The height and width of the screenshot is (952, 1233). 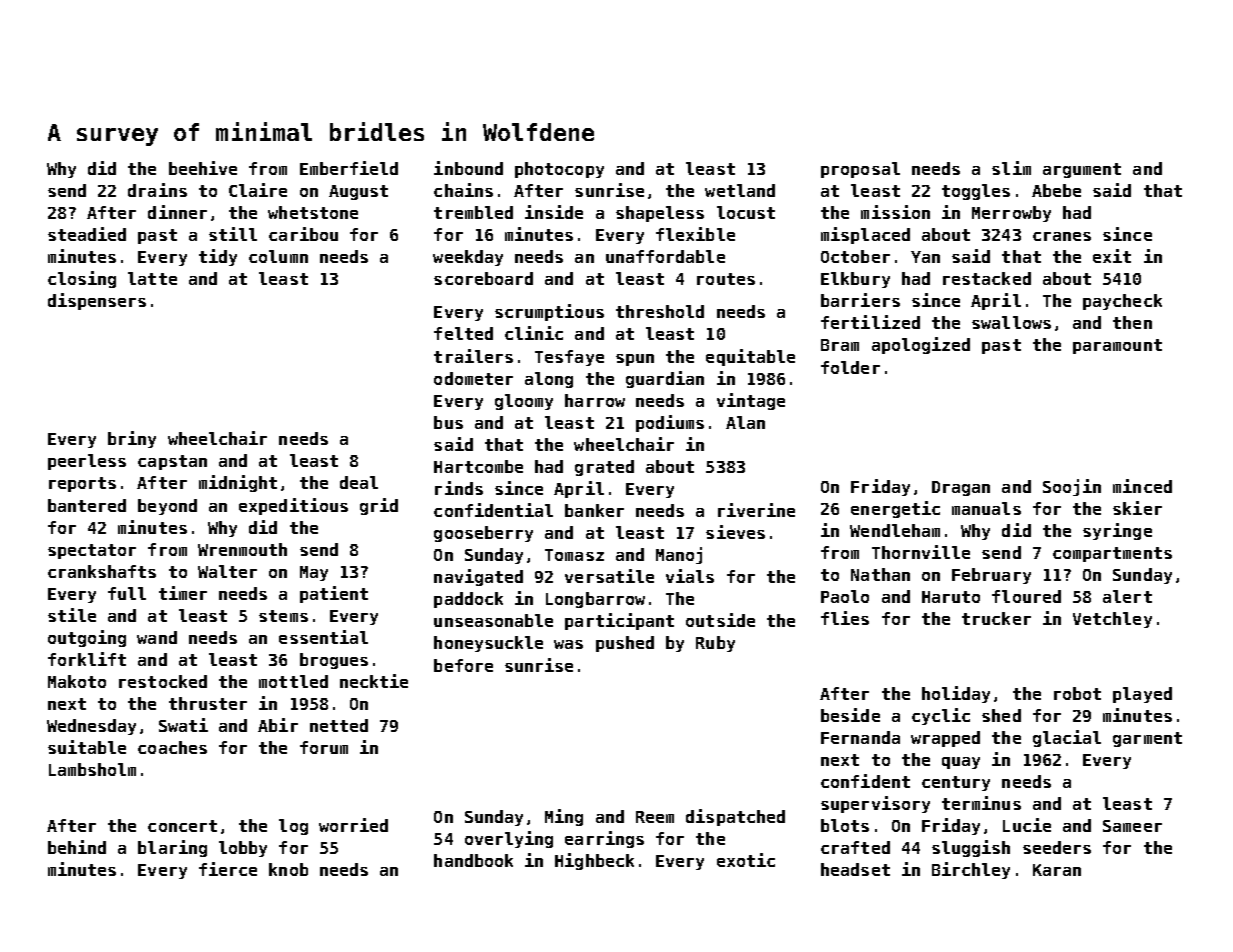 What do you see at coordinates (750, 357) in the screenshot?
I see `equitable` at bounding box center [750, 357].
